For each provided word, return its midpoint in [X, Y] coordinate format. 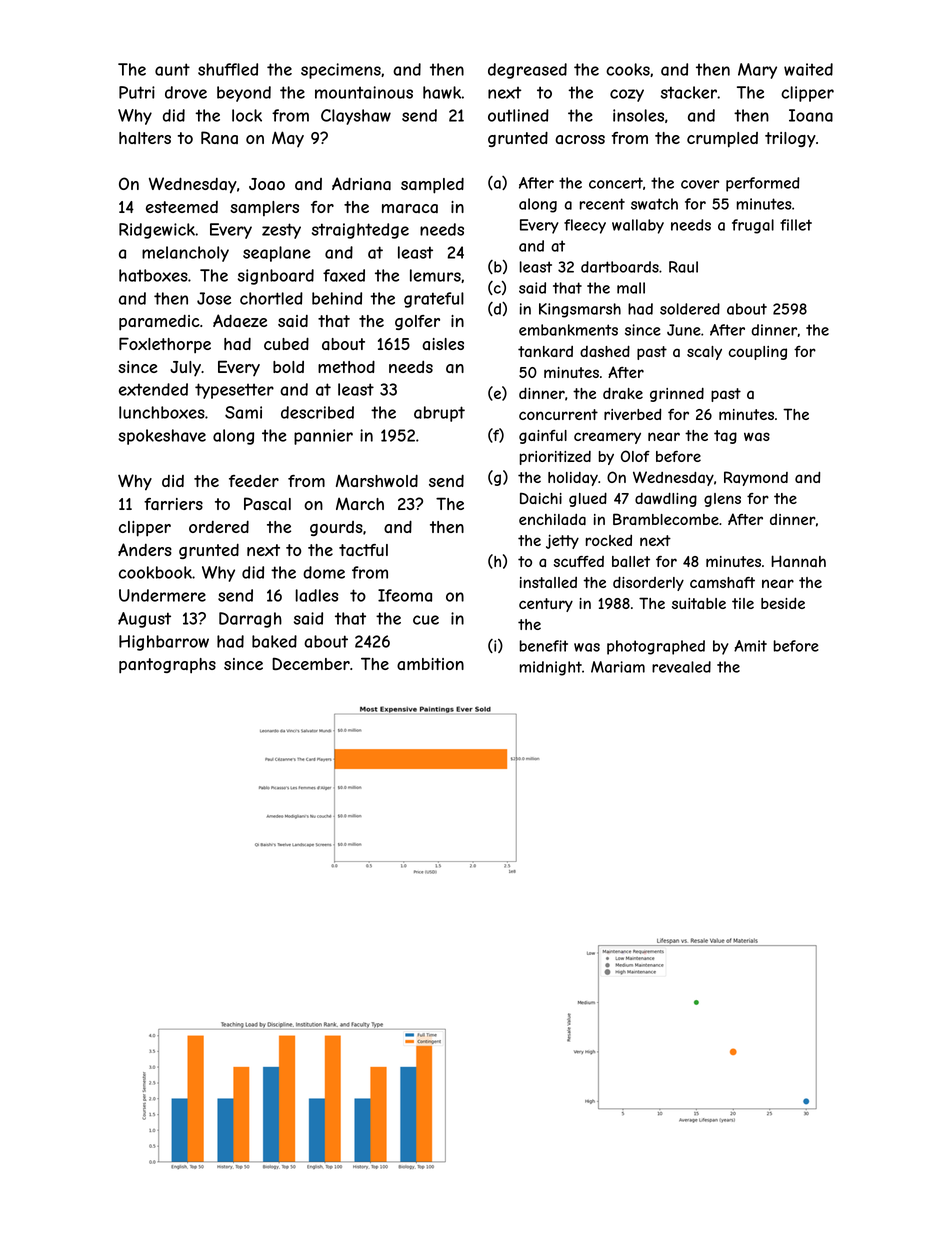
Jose [214, 298]
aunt [172, 69]
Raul [683, 267]
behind [337, 298]
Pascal [267, 504]
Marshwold [377, 480]
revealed [681, 667]
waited [808, 69]
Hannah [798, 561]
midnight [551, 668]
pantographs [167, 666]
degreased [527, 71]
